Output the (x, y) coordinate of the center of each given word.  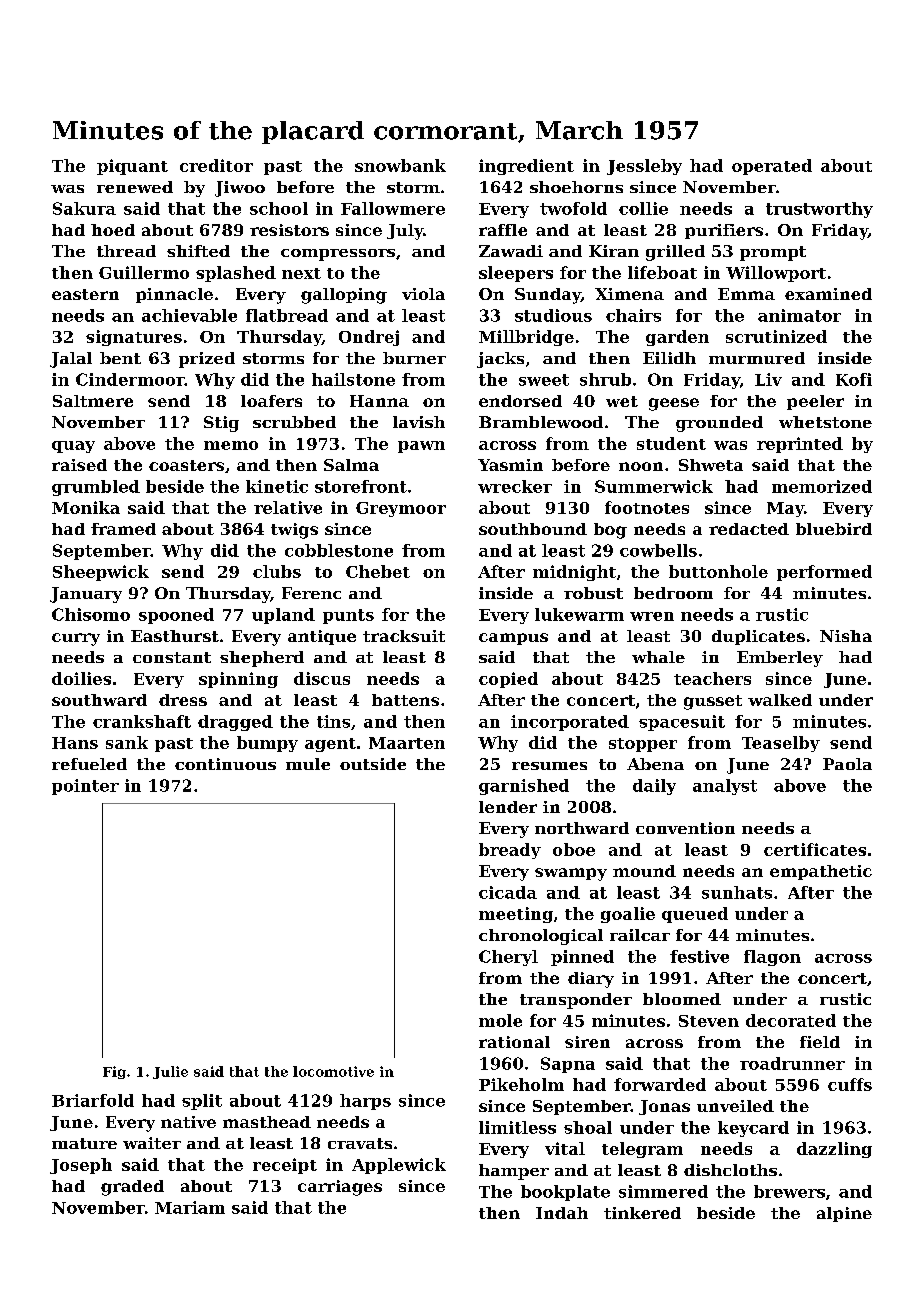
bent (120, 358)
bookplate (565, 1193)
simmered (663, 1191)
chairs (633, 315)
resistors (289, 230)
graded (132, 1188)
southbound (533, 529)
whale (658, 657)
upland (283, 616)
